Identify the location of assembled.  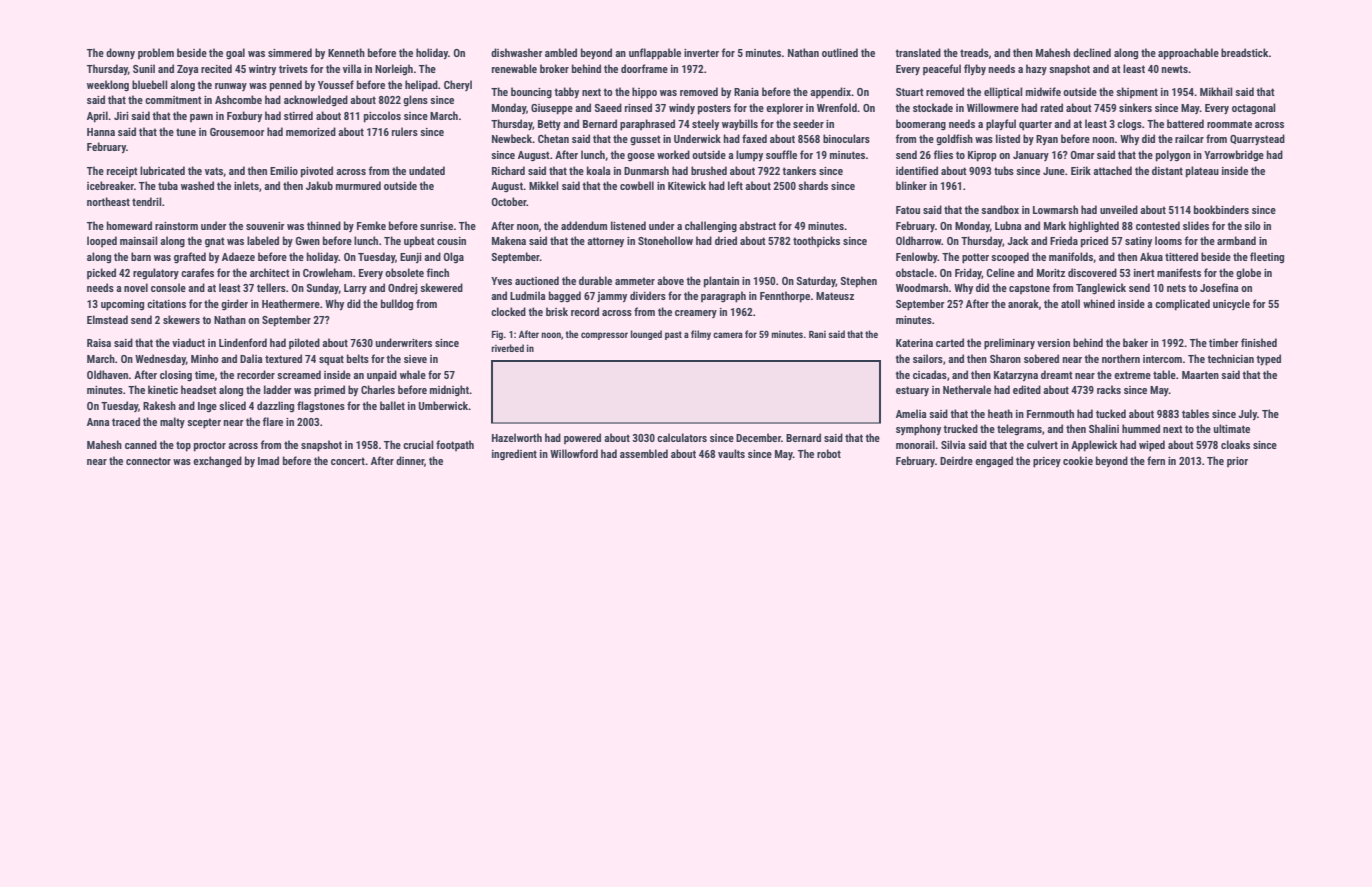
(644, 453).
